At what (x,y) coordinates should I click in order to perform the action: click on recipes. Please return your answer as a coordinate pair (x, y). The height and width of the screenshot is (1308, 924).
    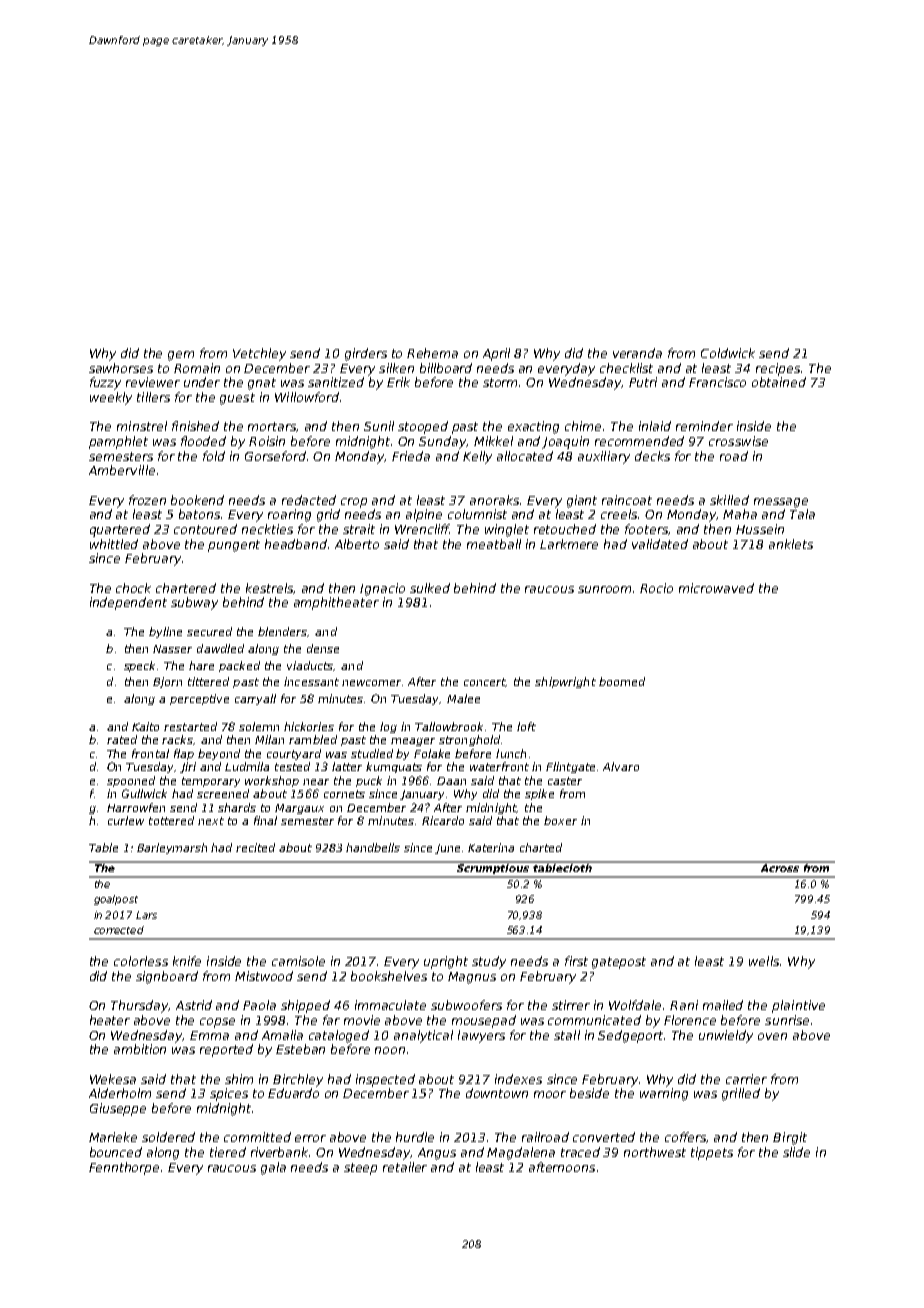
    Looking at the image, I should click on (778, 369).
